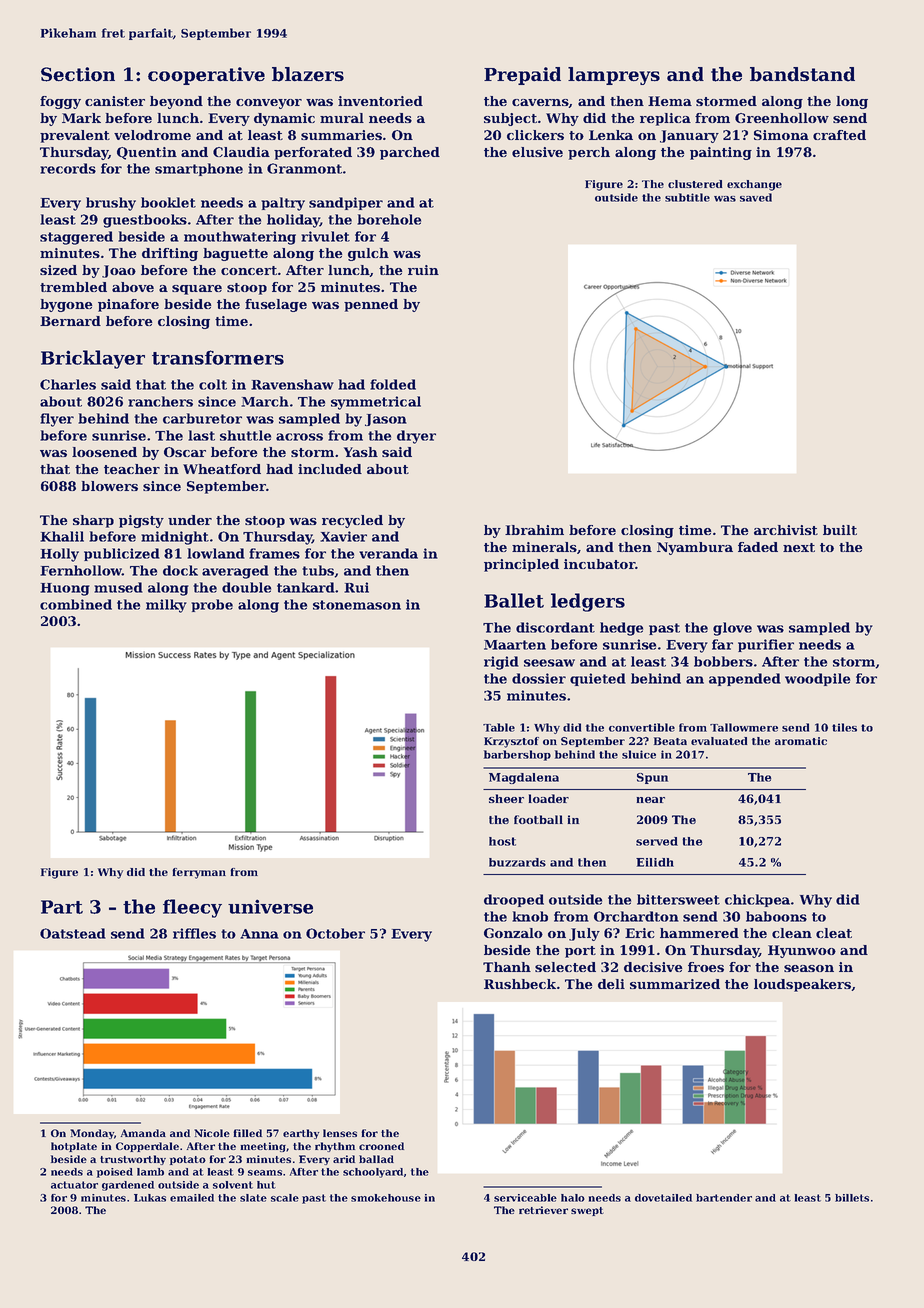 This screenshot has width=924, height=1308. What do you see at coordinates (206, 76) in the screenshot?
I see `cooperative` at bounding box center [206, 76].
